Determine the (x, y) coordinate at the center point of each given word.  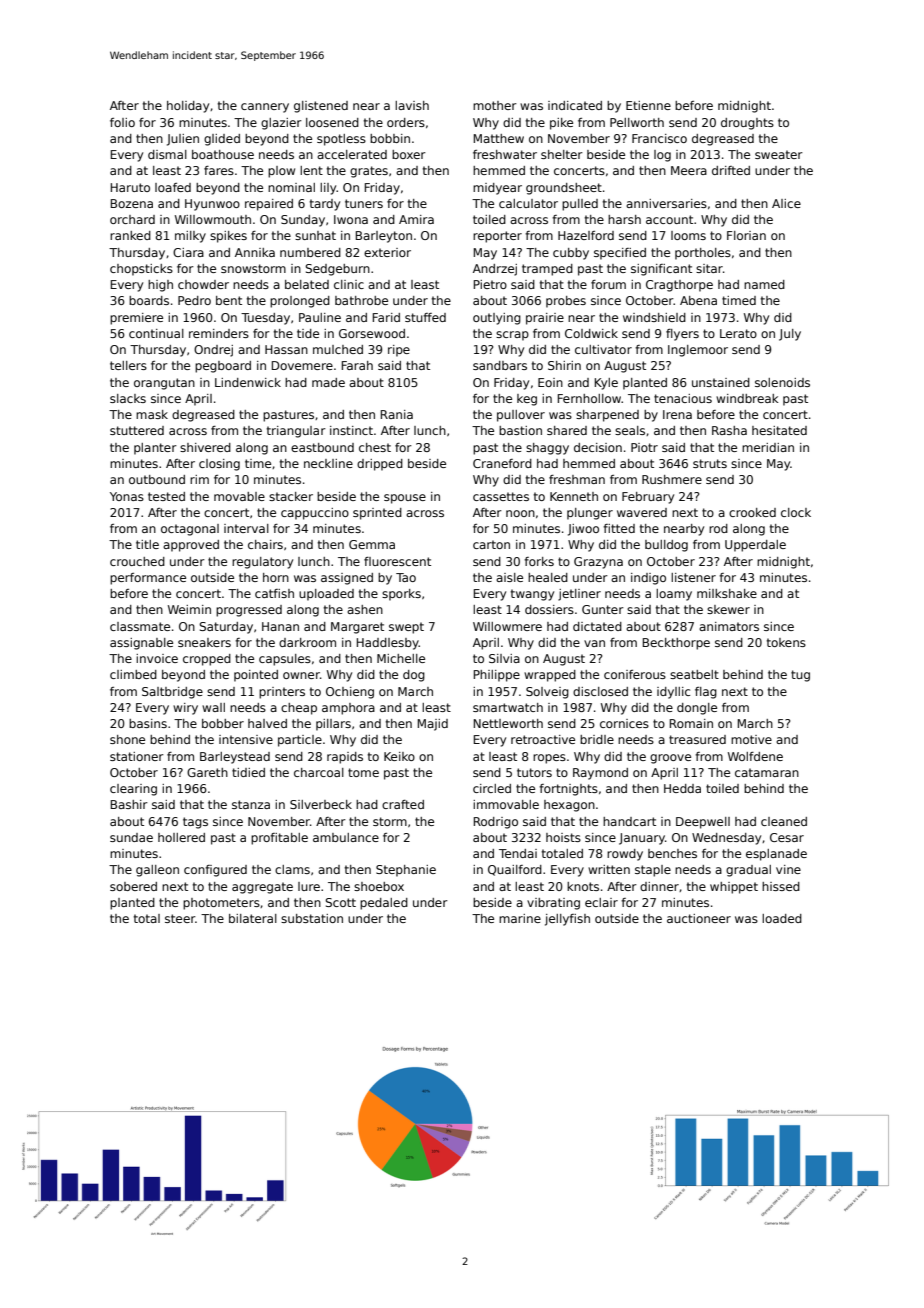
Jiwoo (583, 530)
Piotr (644, 447)
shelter (562, 154)
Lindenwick (248, 382)
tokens (786, 642)
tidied (248, 772)
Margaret (357, 628)
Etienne (648, 105)
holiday (188, 107)
